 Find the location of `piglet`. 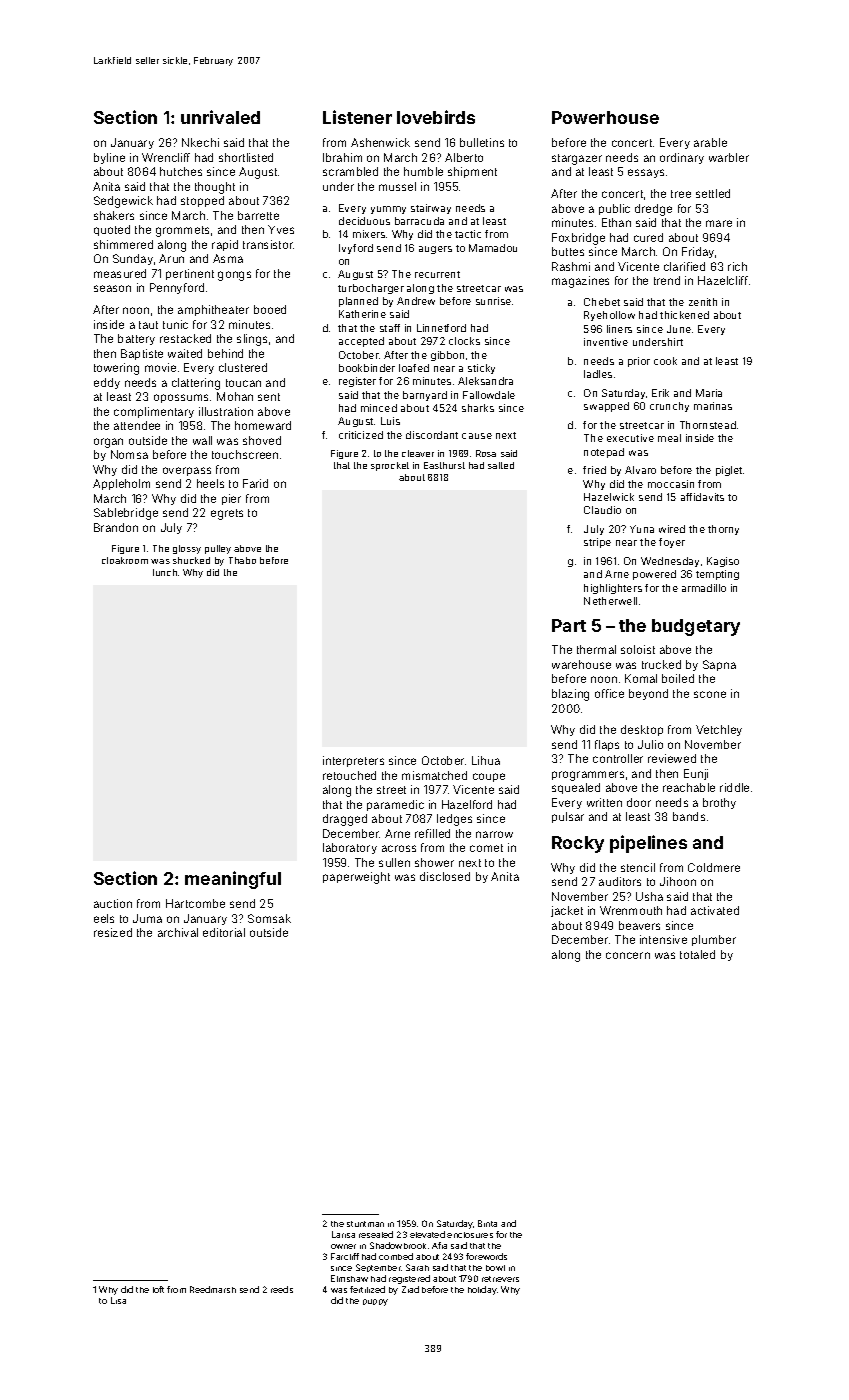

piglet is located at coordinates (729, 471).
